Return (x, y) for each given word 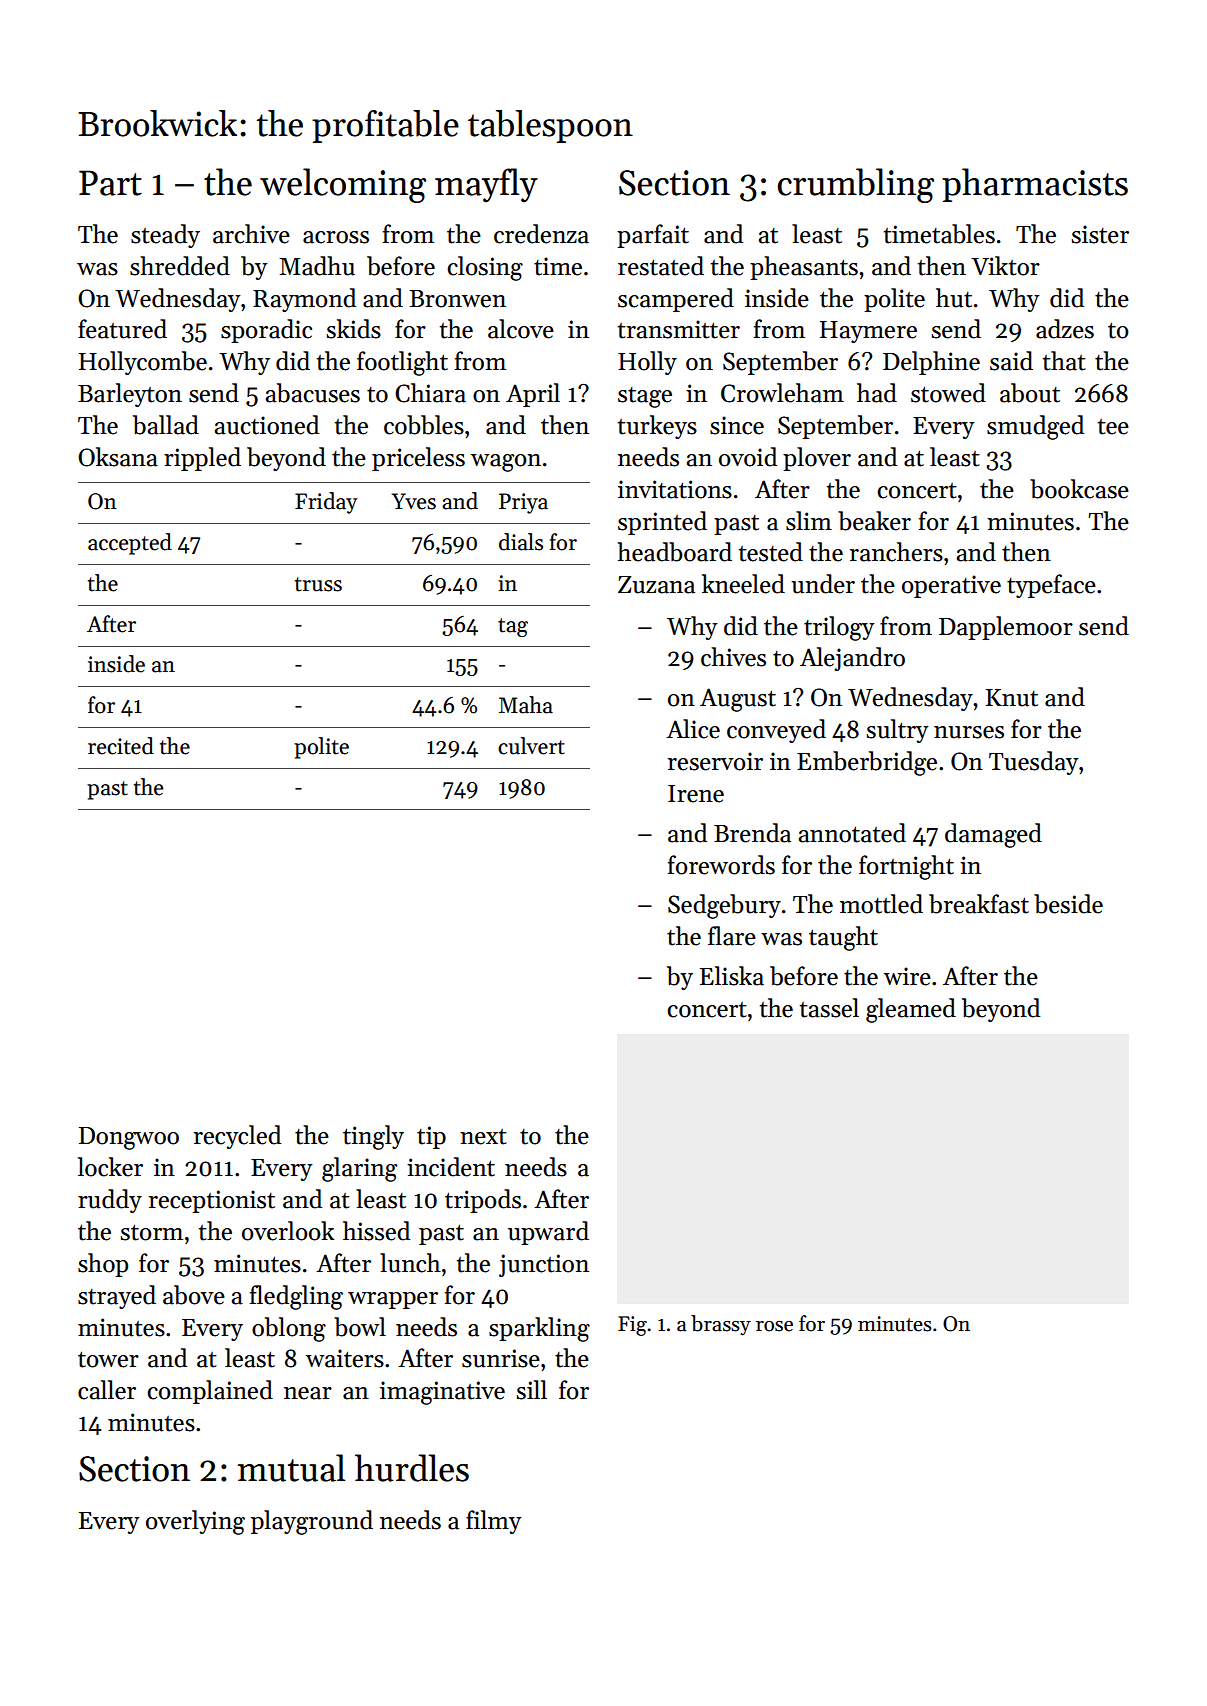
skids (353, 329)
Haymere (868, 332)
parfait (653, 236)
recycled (237, 1137)
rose (774, 1326)
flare (732, 936)
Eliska (732, 976)
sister (1100, 234)
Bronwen (457, 299)
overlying (195, 1522)
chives (733, 657)
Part (110, 183)
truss (318, 584)
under (823, 584)
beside (1068, 904)
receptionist (212, 1201)
